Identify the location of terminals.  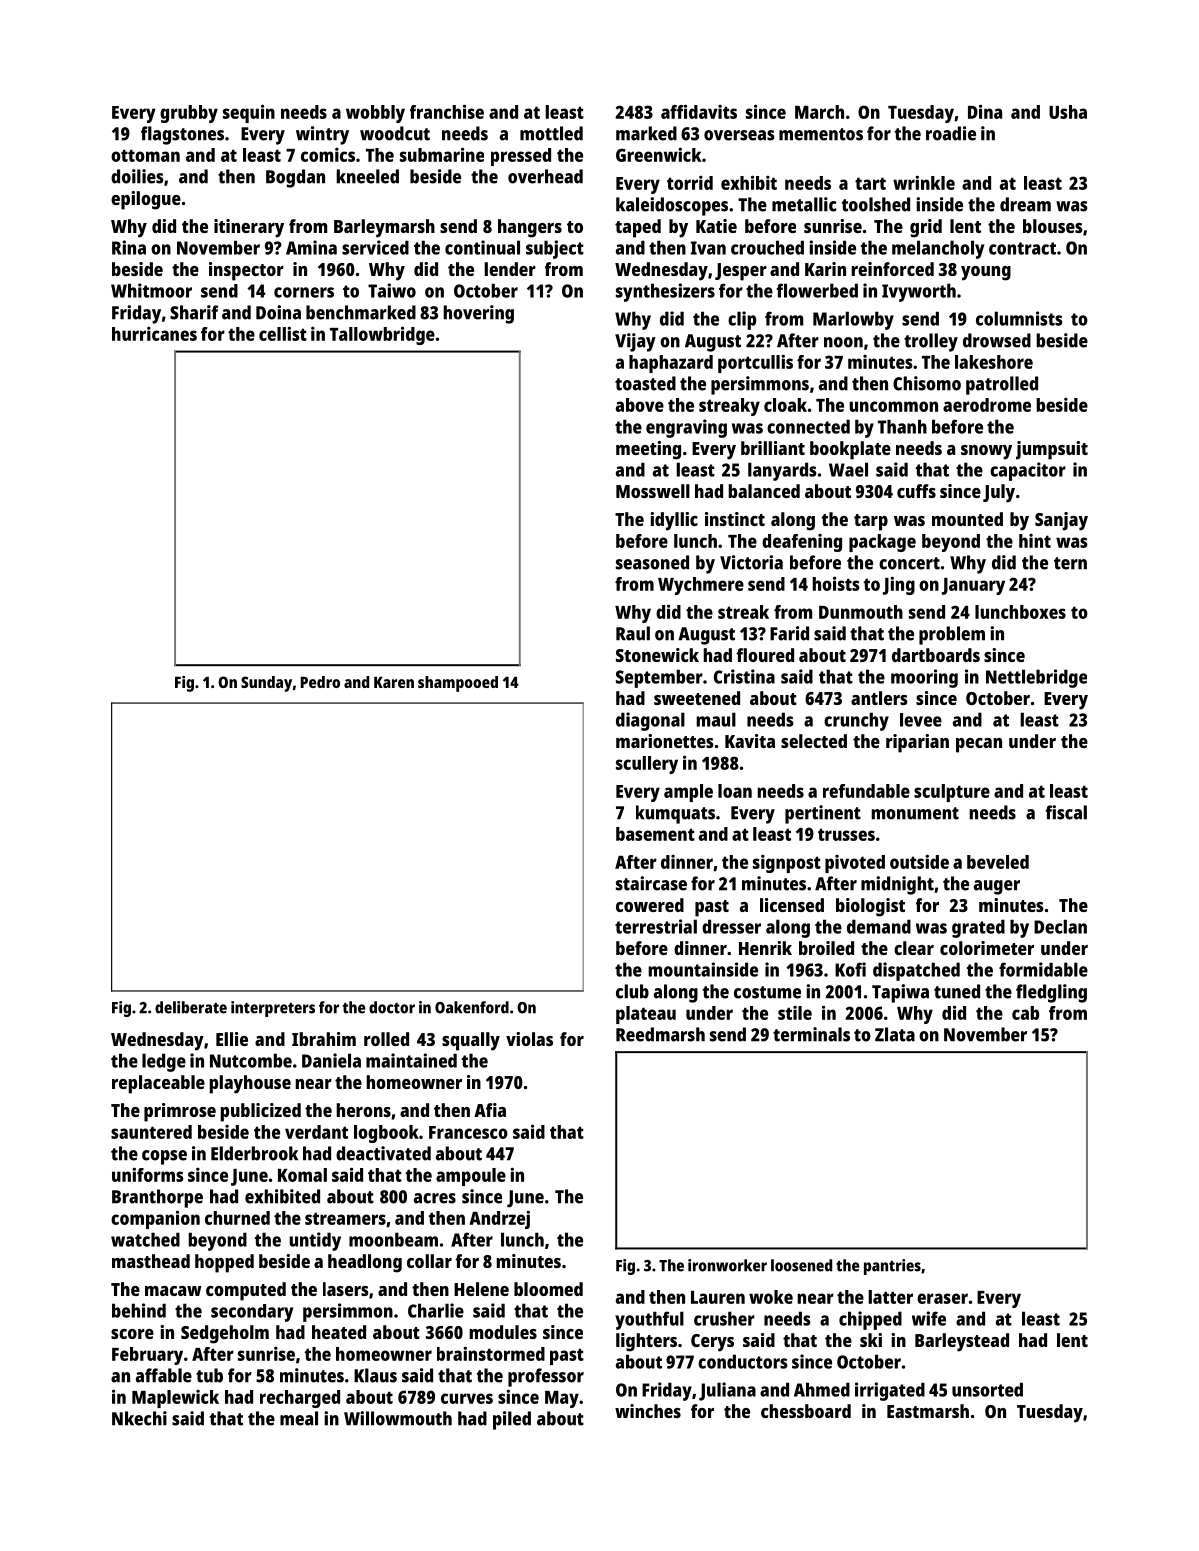
(811, 1034).
